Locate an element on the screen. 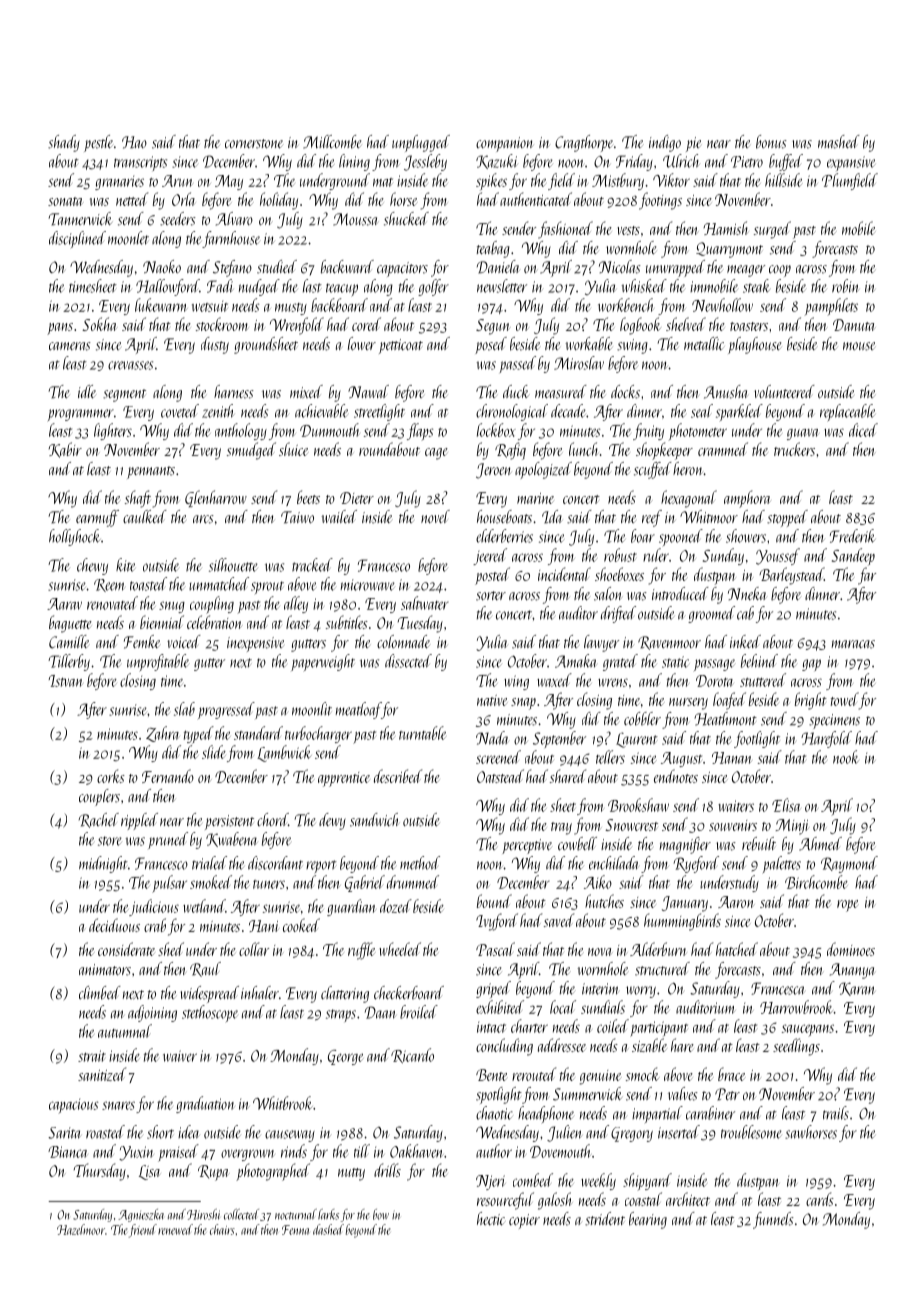 The height and width of the screenshot is (1314, 924). Whitbrook is located at coordinates (283, 1103).
